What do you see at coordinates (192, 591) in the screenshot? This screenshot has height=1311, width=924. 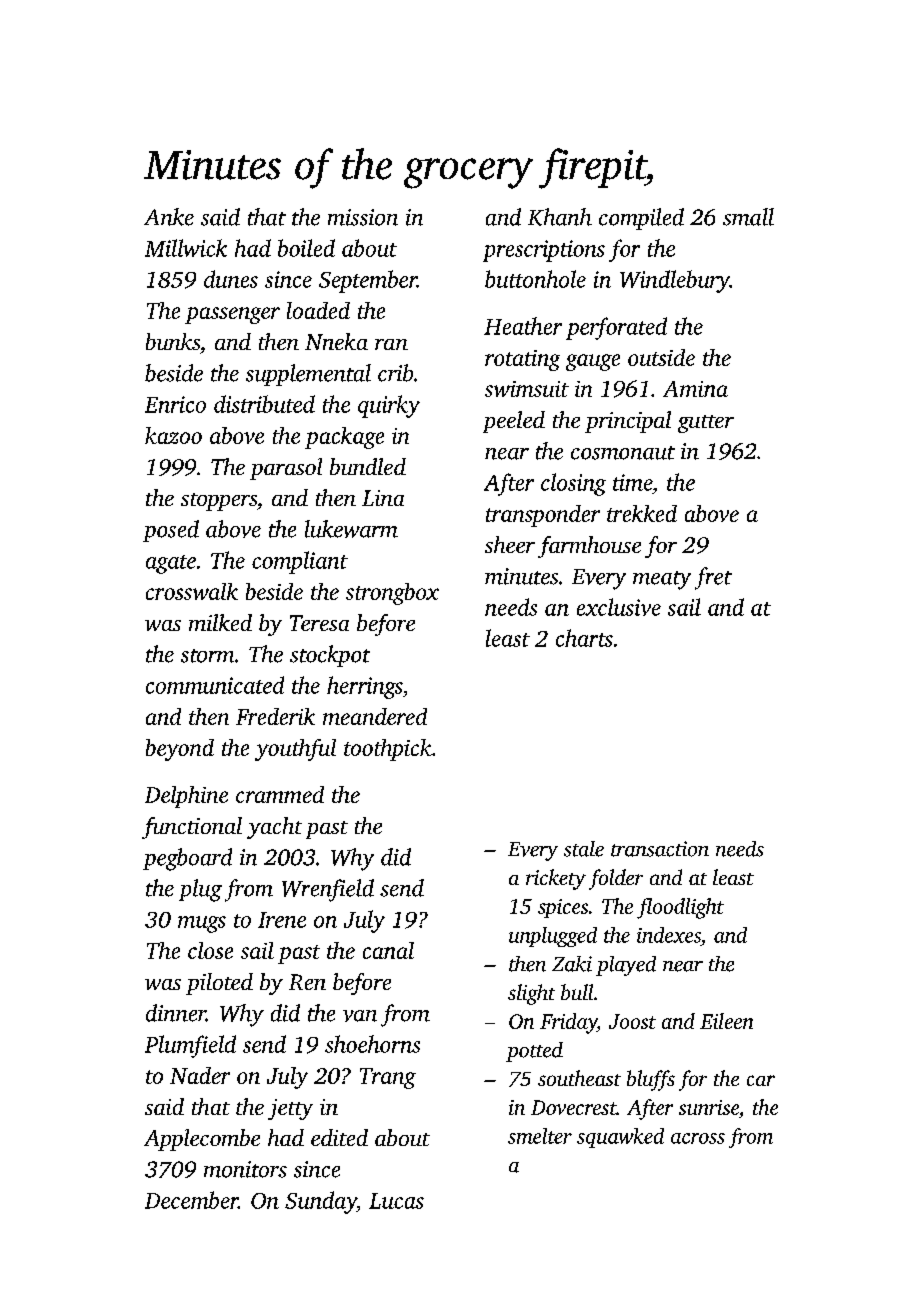 I see `crosswalk` at bounding box center [192, 591].
